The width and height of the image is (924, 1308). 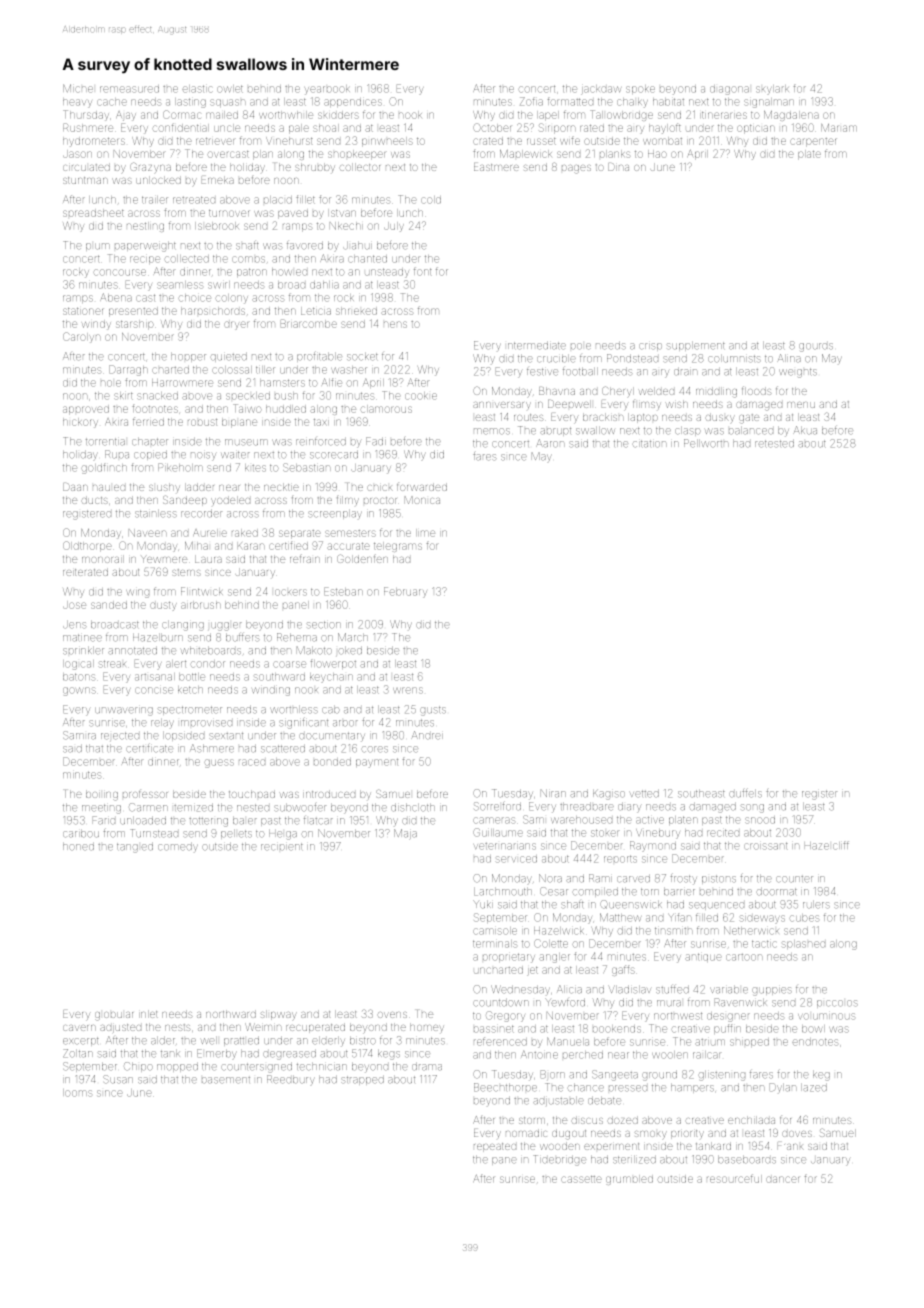 What do you see at coordinates (199, 487) in the image?
I see `ladder` at bounding box center [199, 487].
